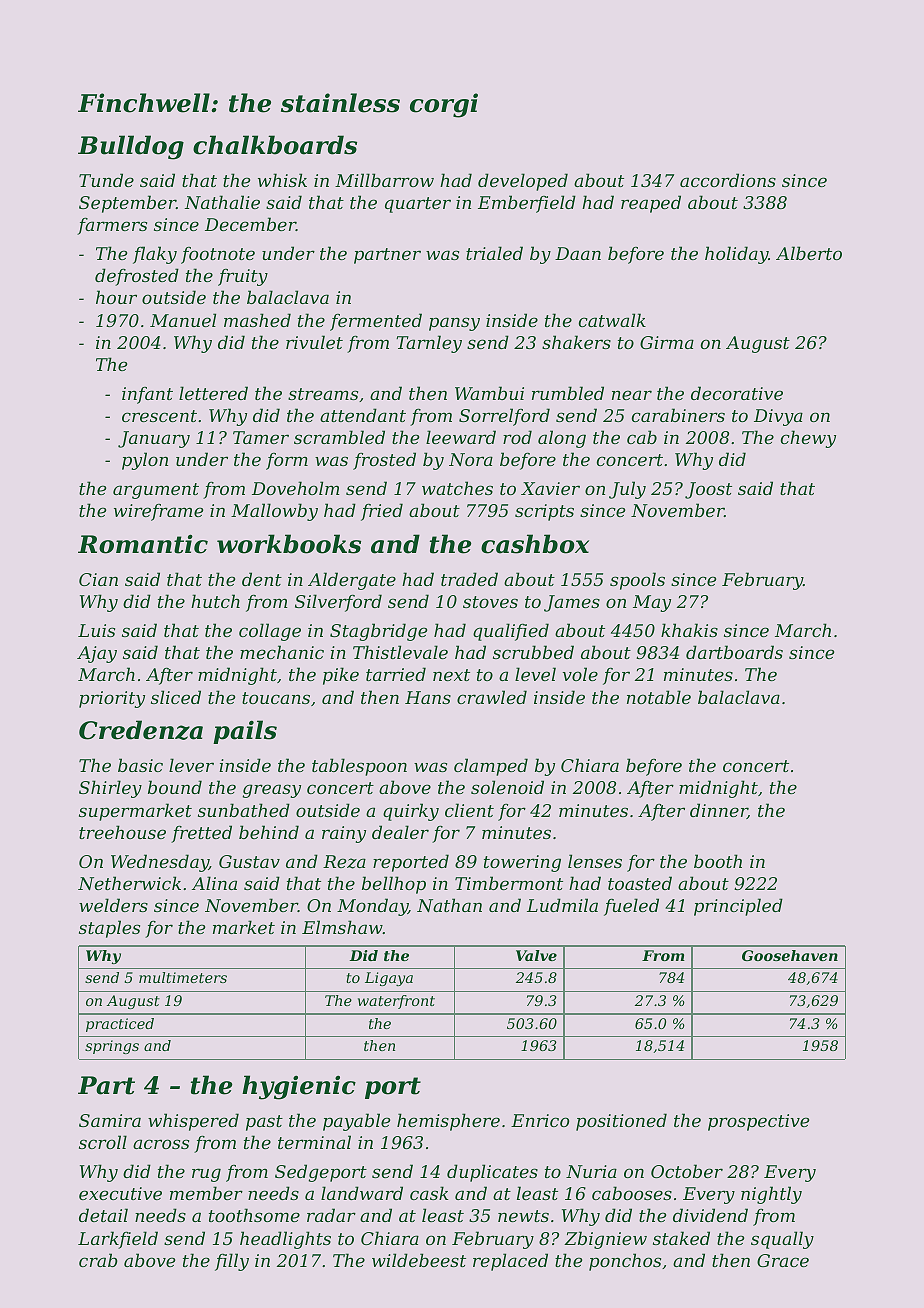  Describe the element at coordinates (159, 416) in the screenshot. I see `crescent` at that location.
